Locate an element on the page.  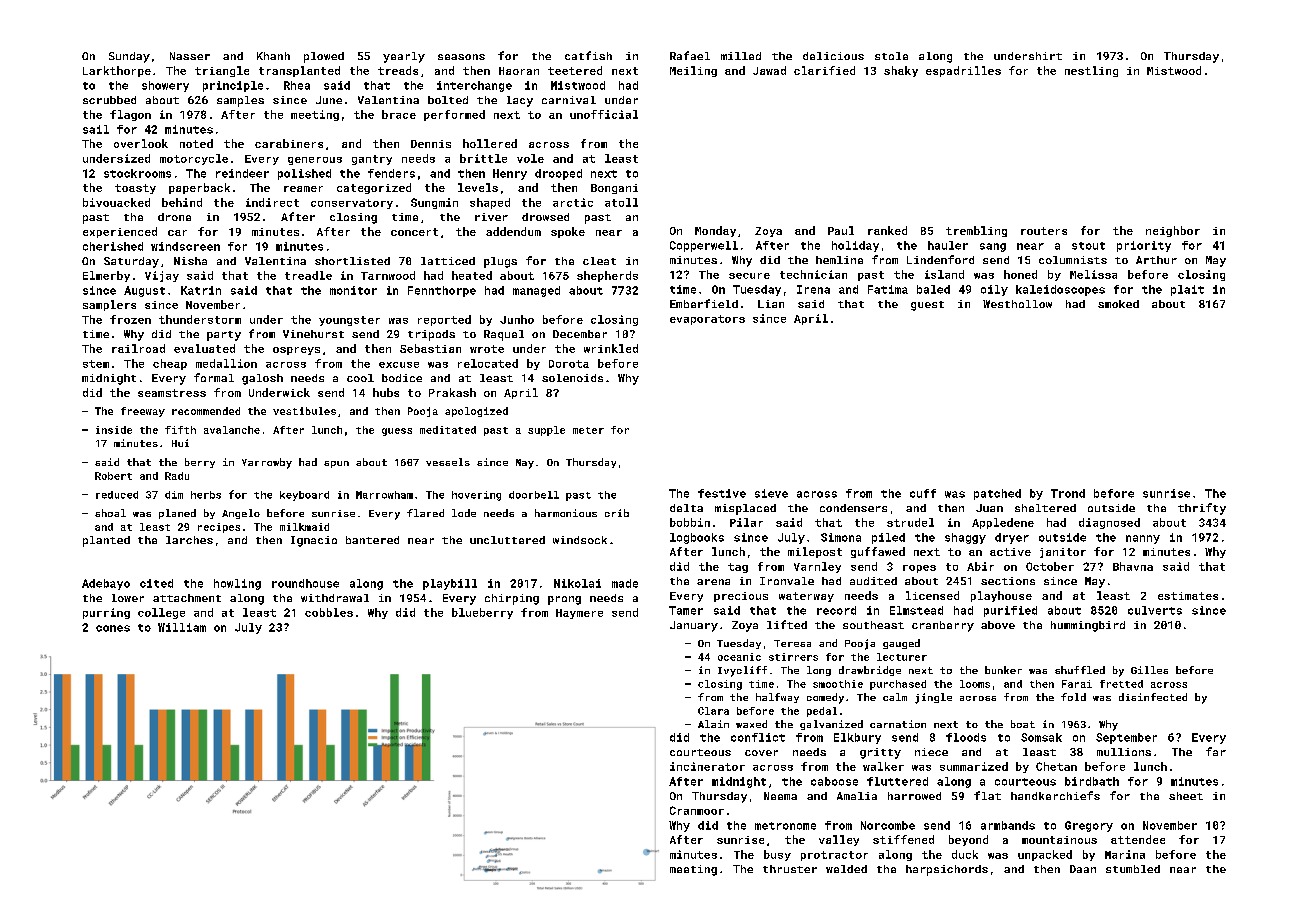
smoked is located at coordinates (1118, 304).
